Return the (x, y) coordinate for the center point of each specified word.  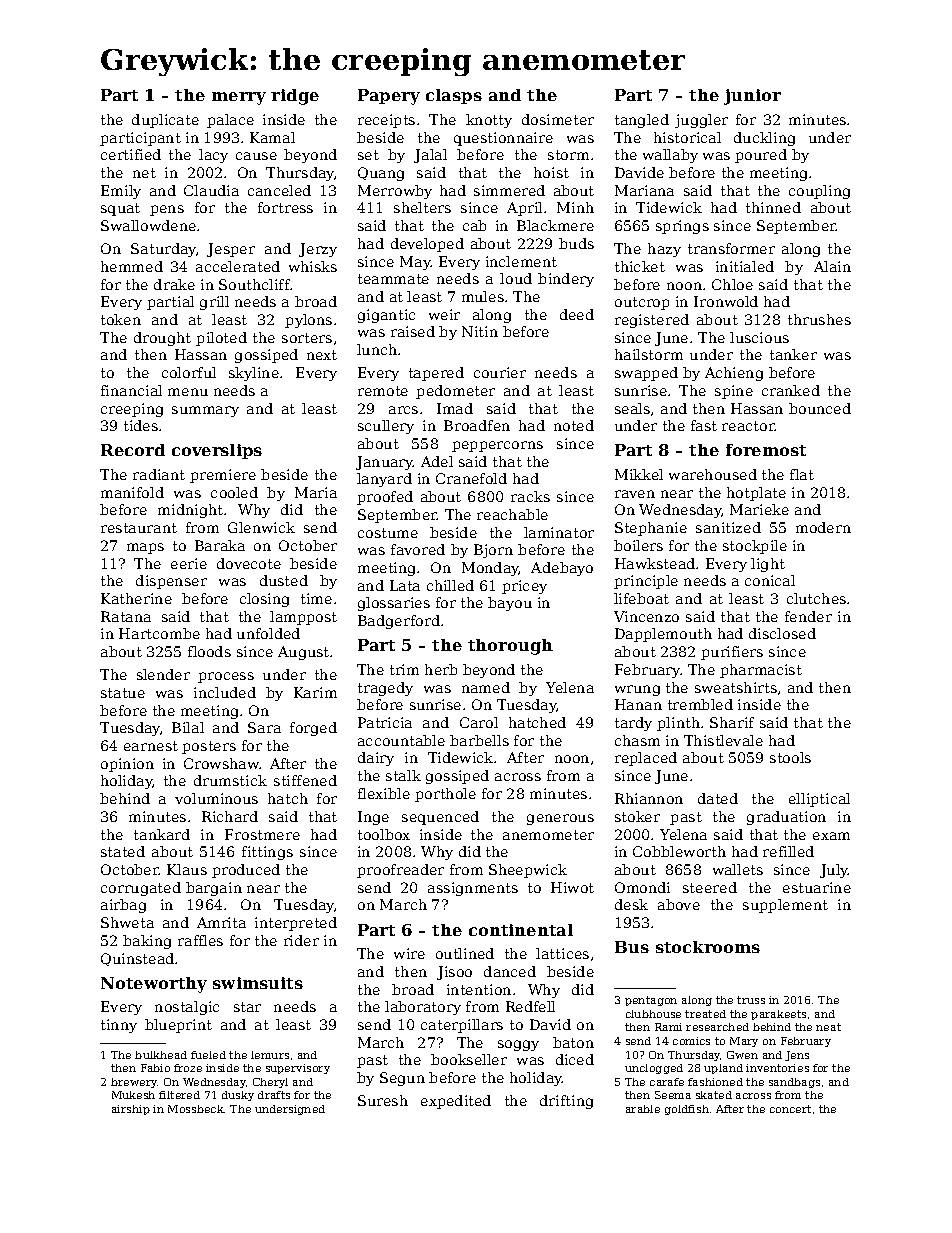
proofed (385, 498)
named (486, 687)
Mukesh (133, 1095)
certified (131, 154)
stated (123, 851)
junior (752, 97)
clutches (816, 598)
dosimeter (558, 119)
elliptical (819, 800)
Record (133, 450)
